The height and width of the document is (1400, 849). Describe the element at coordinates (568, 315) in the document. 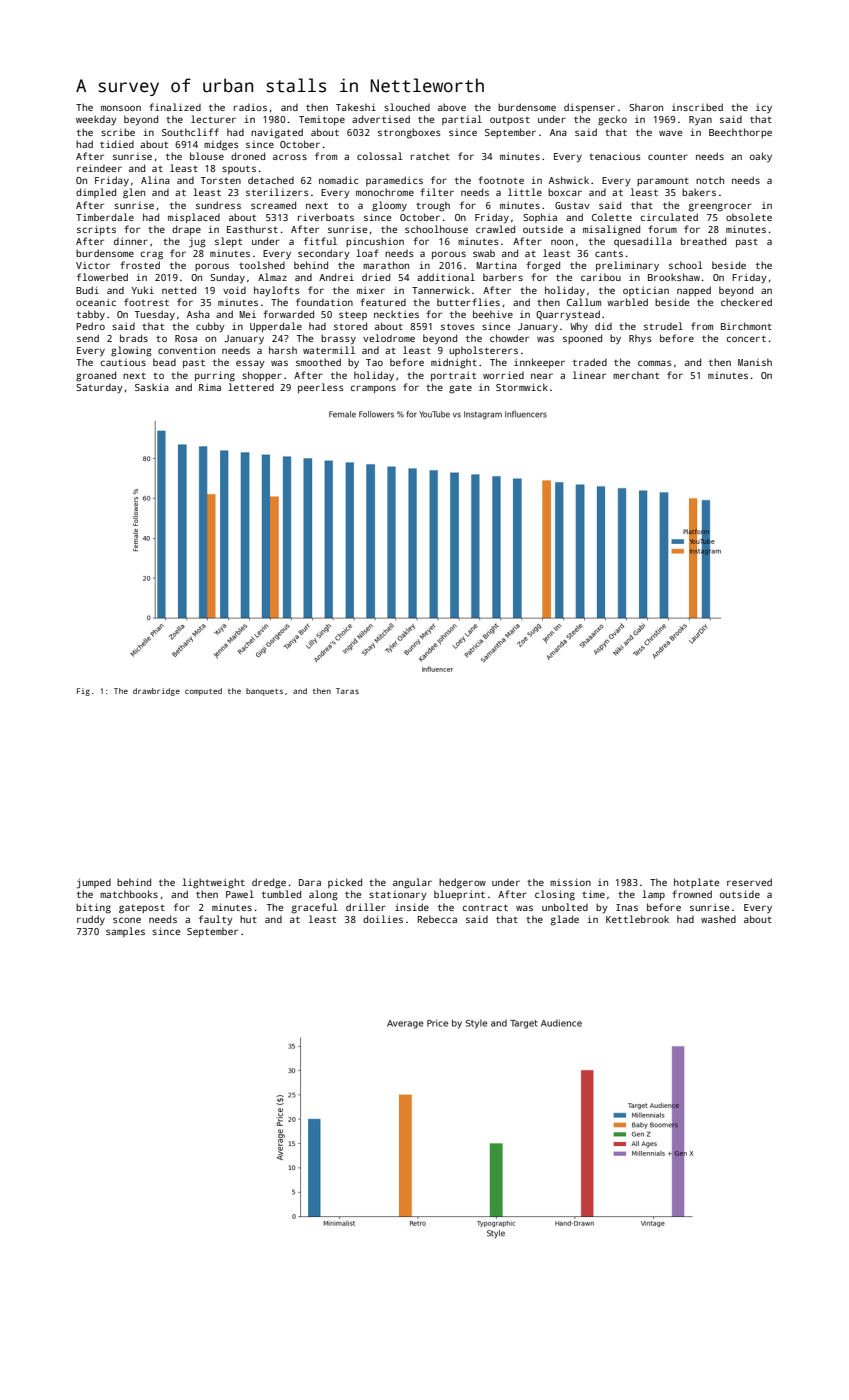

I see `Quarrystead` at that location.
